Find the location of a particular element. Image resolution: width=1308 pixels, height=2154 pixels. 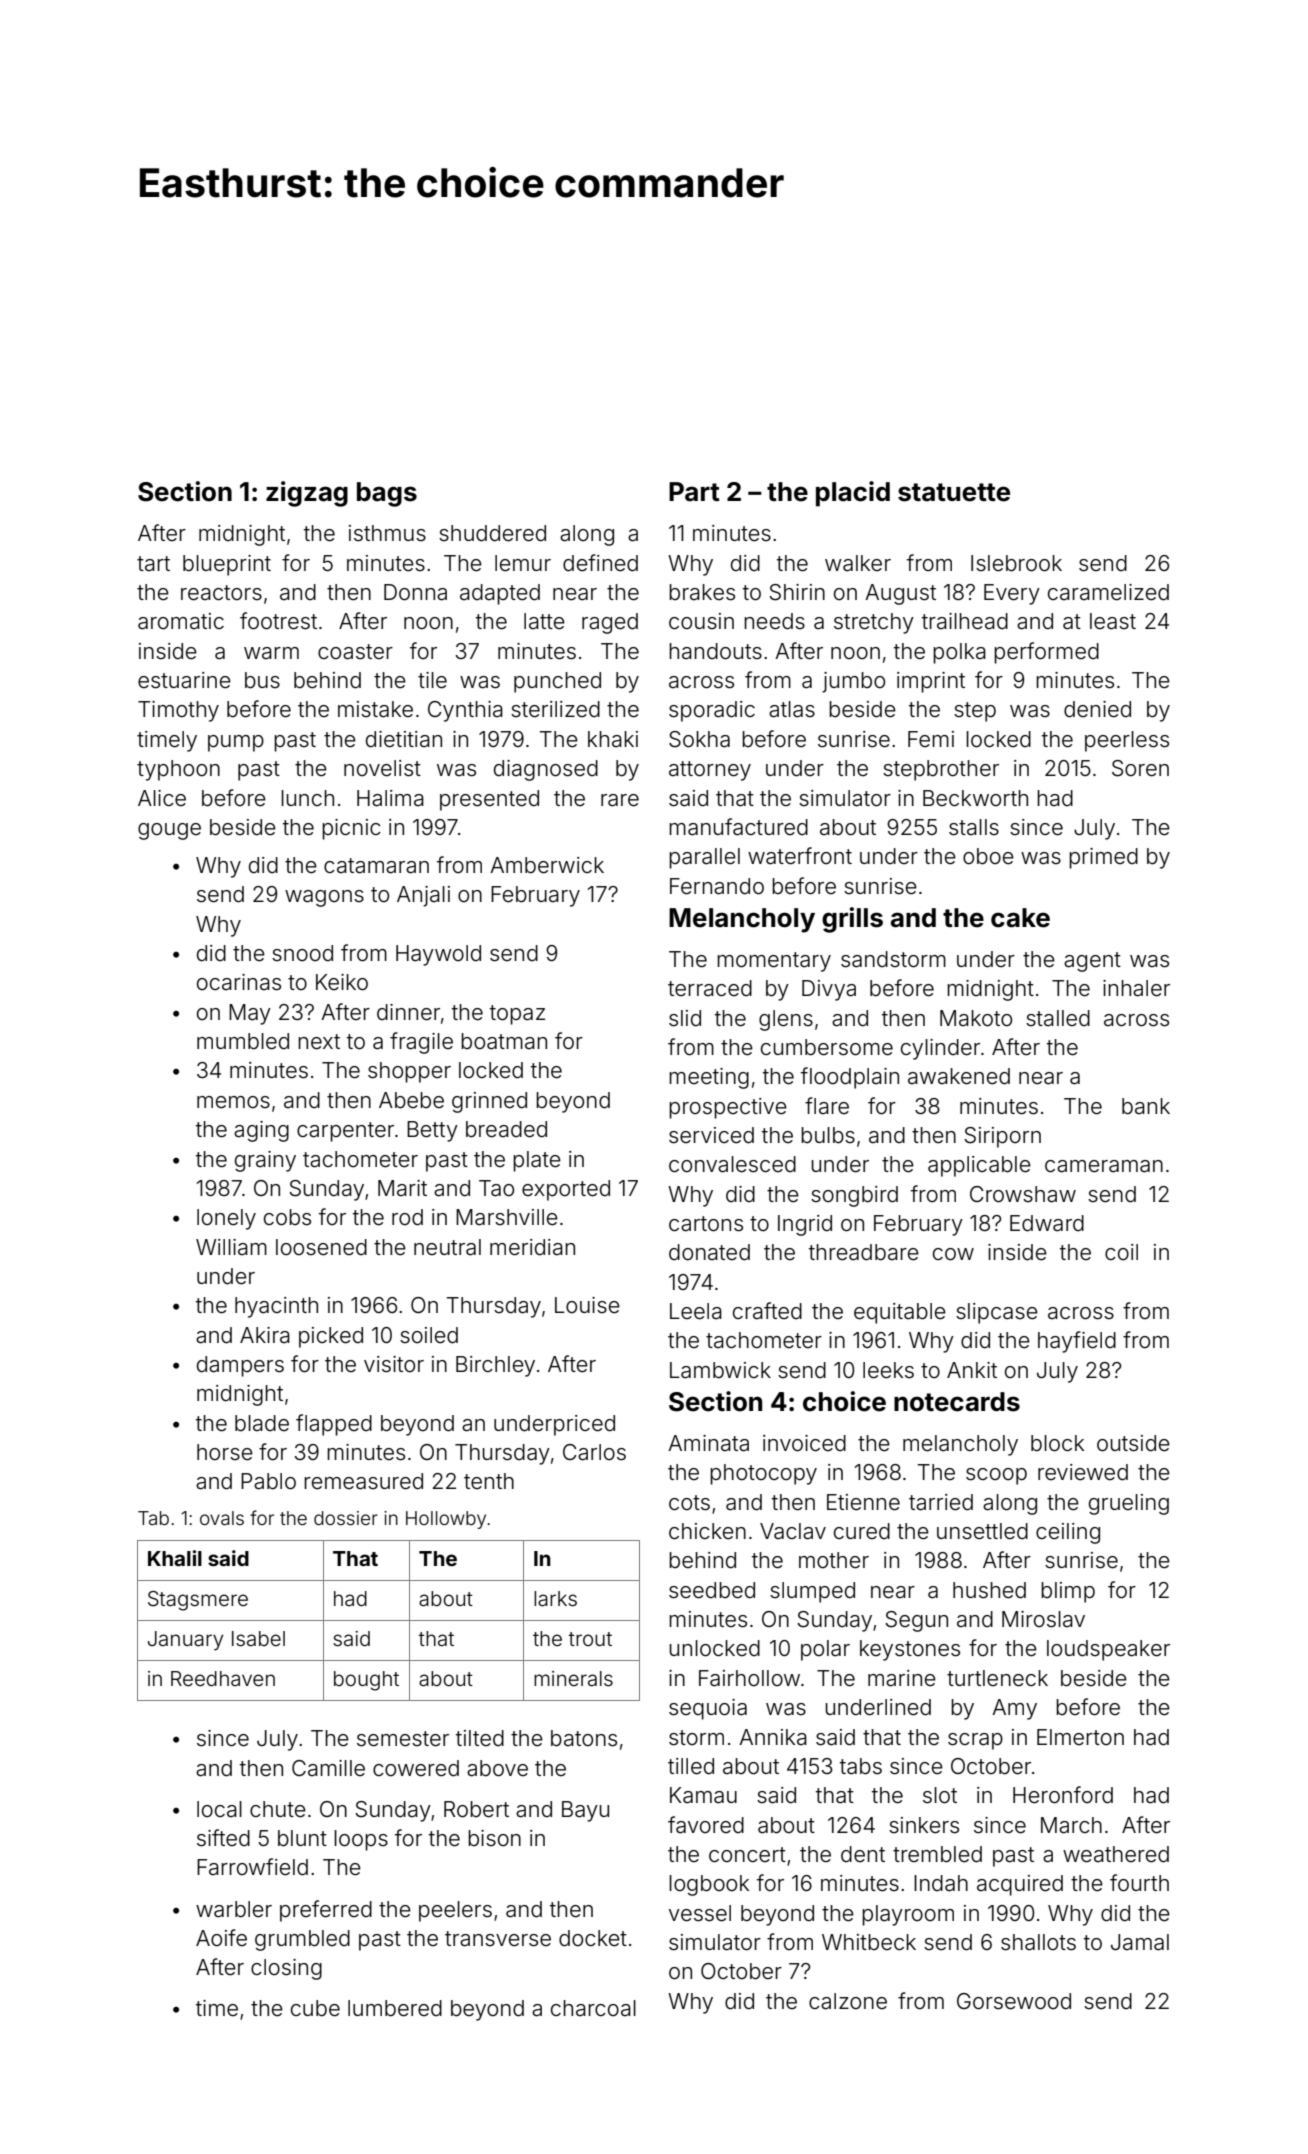

charcoal is located at coordinates (593, 2008).
